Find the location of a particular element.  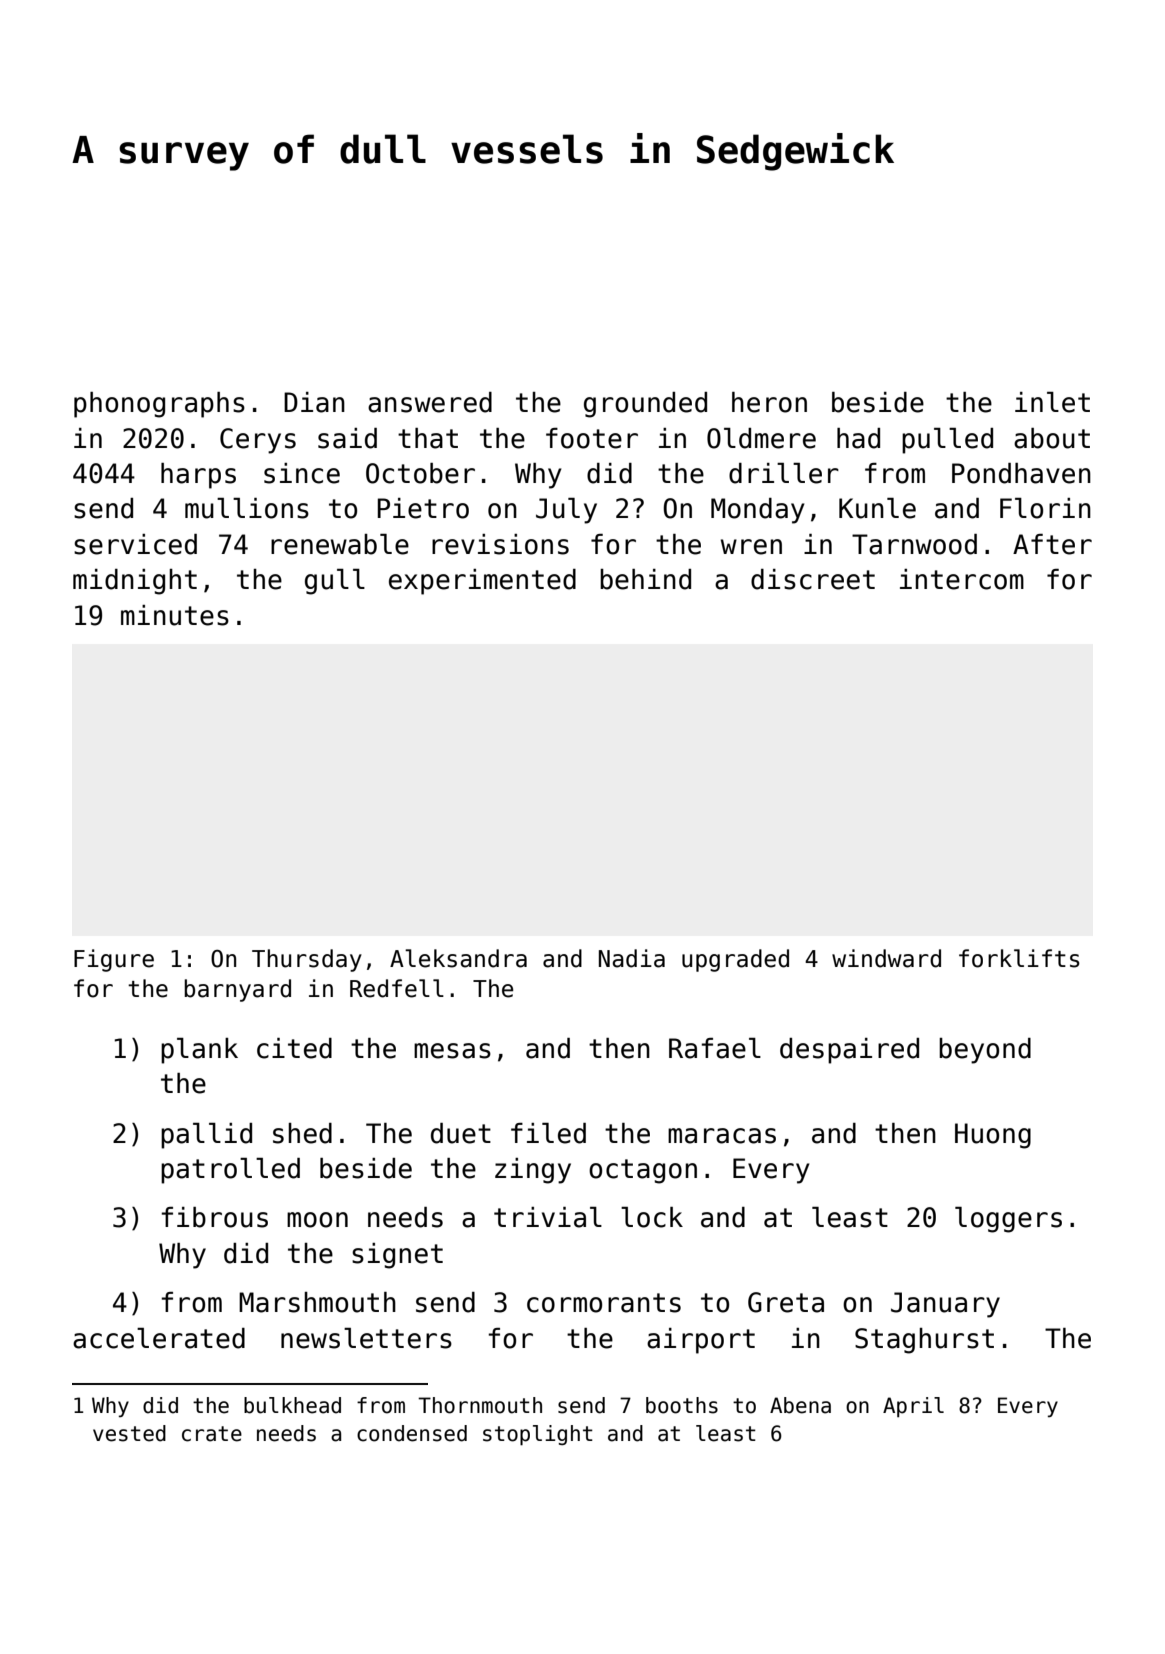

Huong is located at coordinates (993, 1136).
